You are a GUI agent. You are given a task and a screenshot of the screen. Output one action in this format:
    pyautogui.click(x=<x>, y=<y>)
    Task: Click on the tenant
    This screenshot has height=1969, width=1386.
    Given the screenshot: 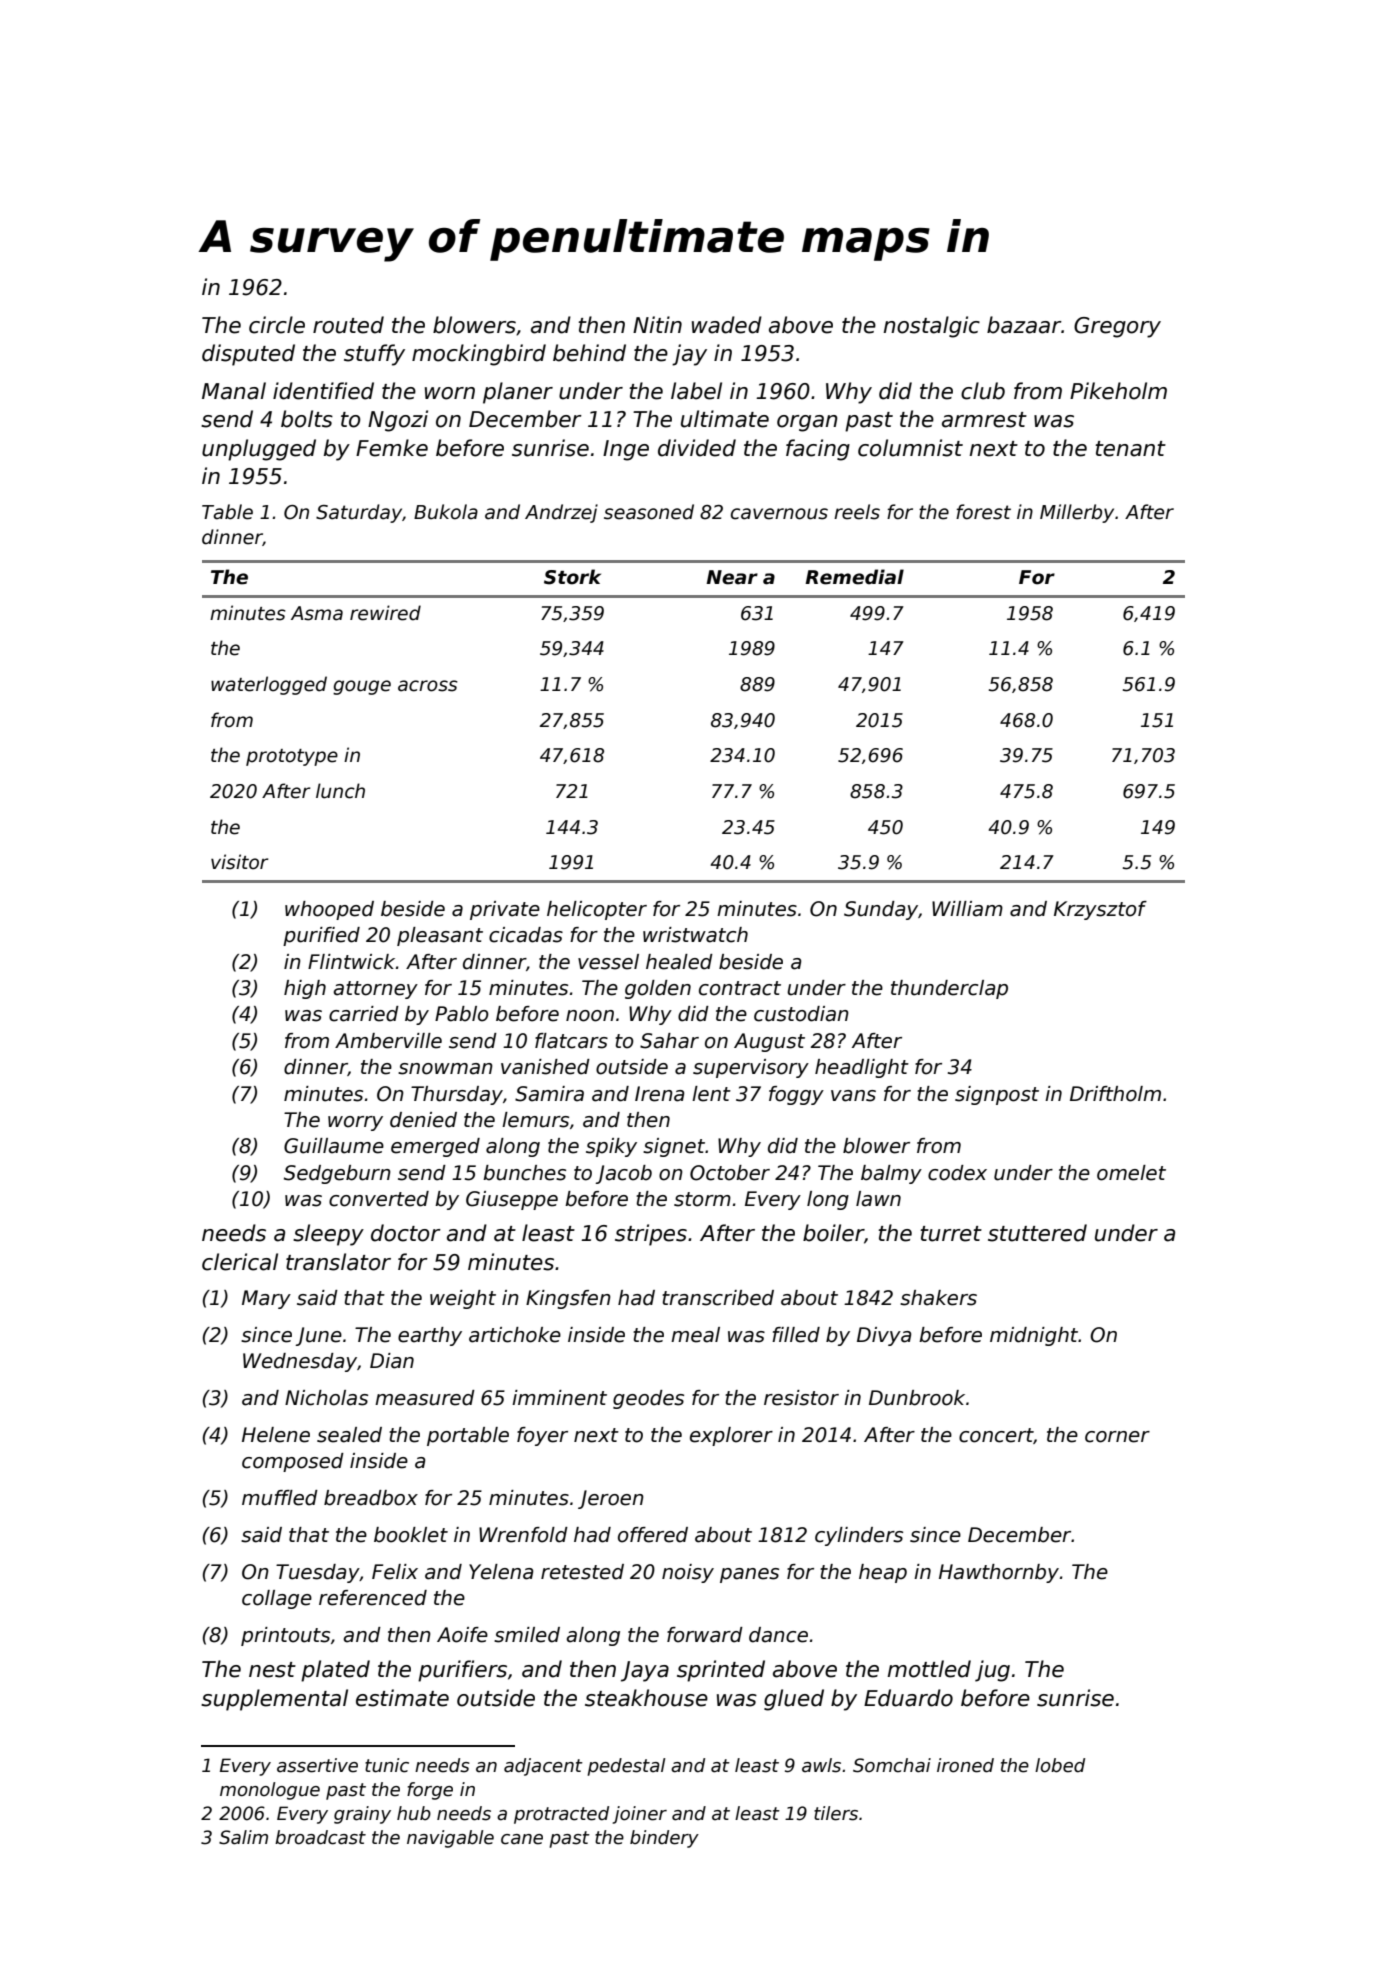 What is the action you would take?
    pyautogui.click(x=1130, y=449)
